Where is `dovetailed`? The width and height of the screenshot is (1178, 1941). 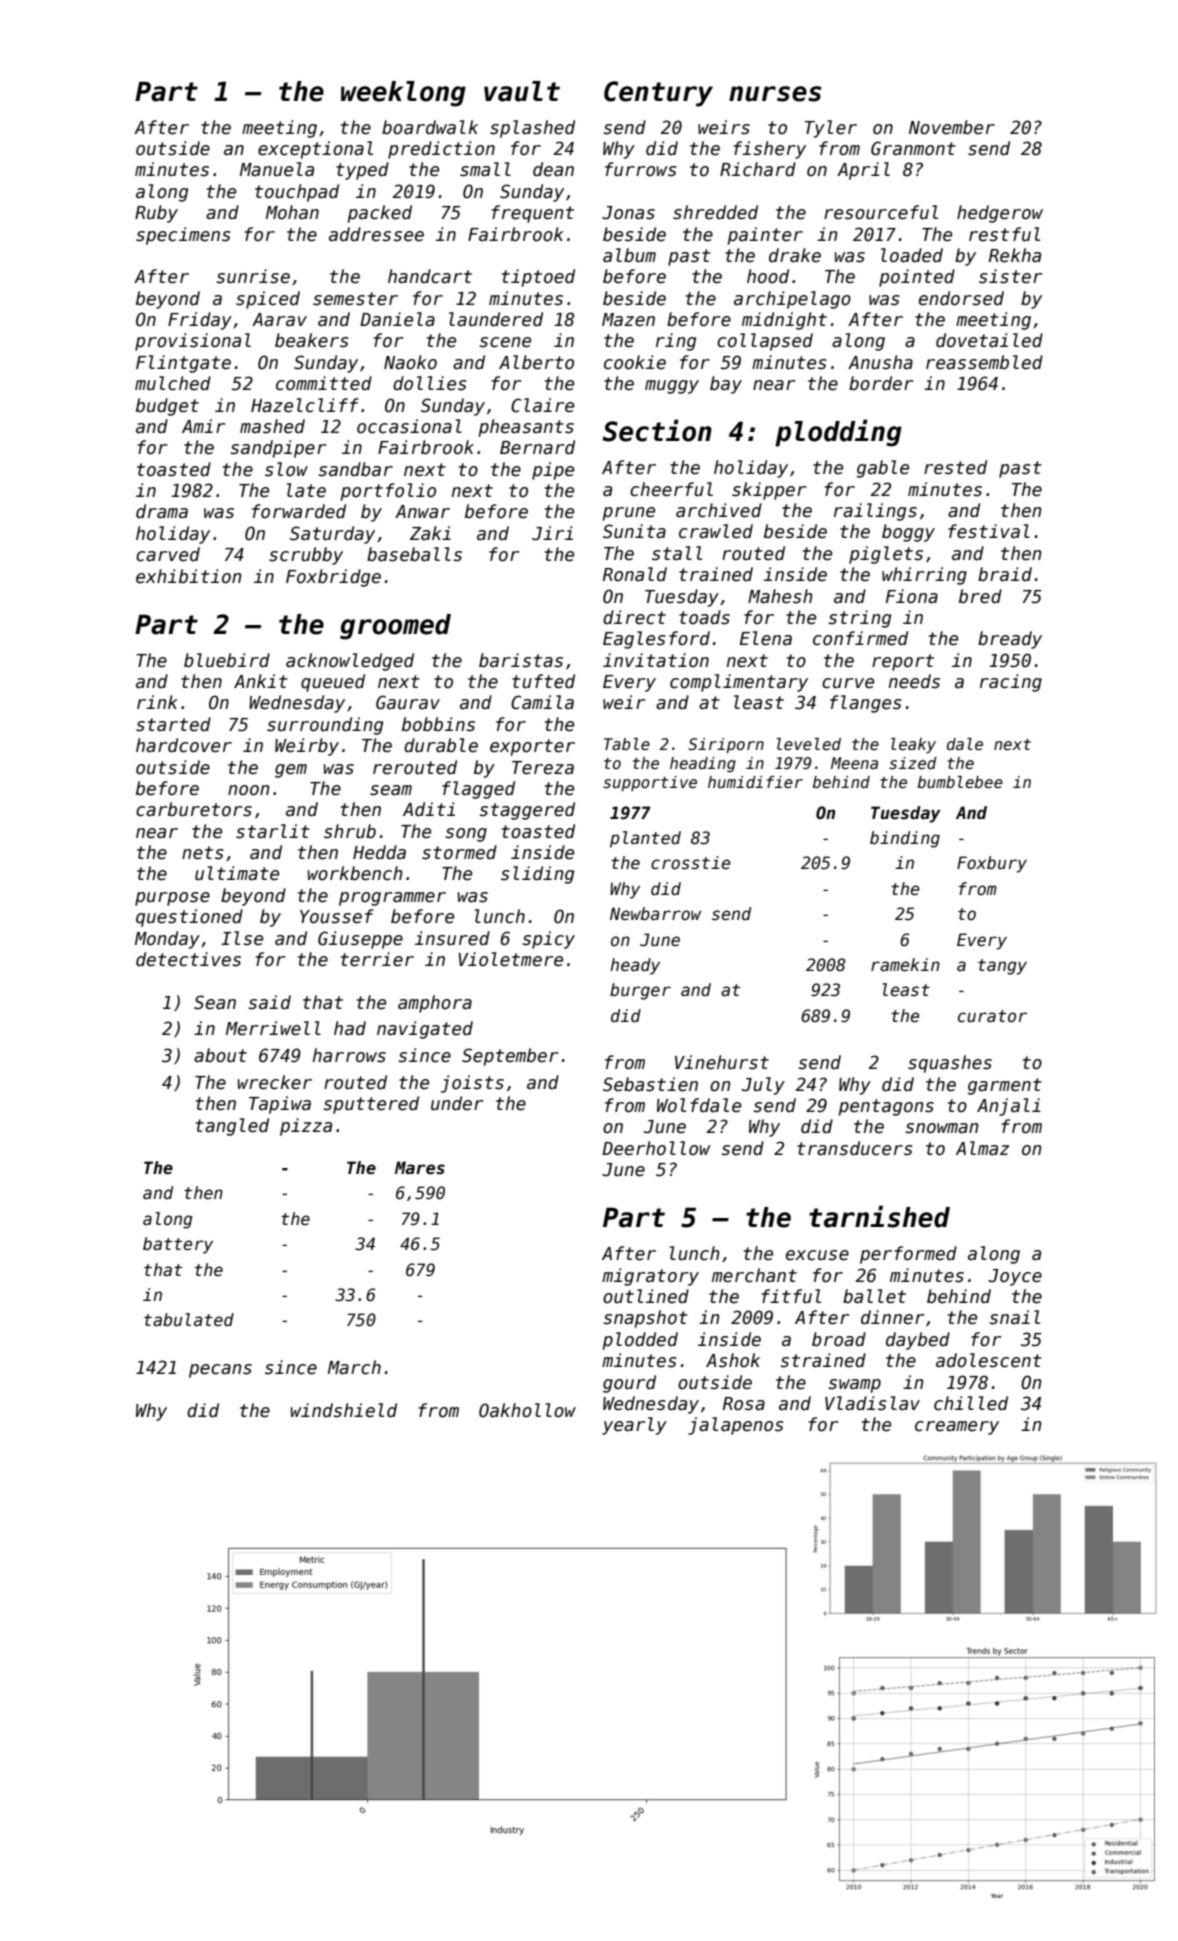
dovetailed is located at coordinates (989, 340).
